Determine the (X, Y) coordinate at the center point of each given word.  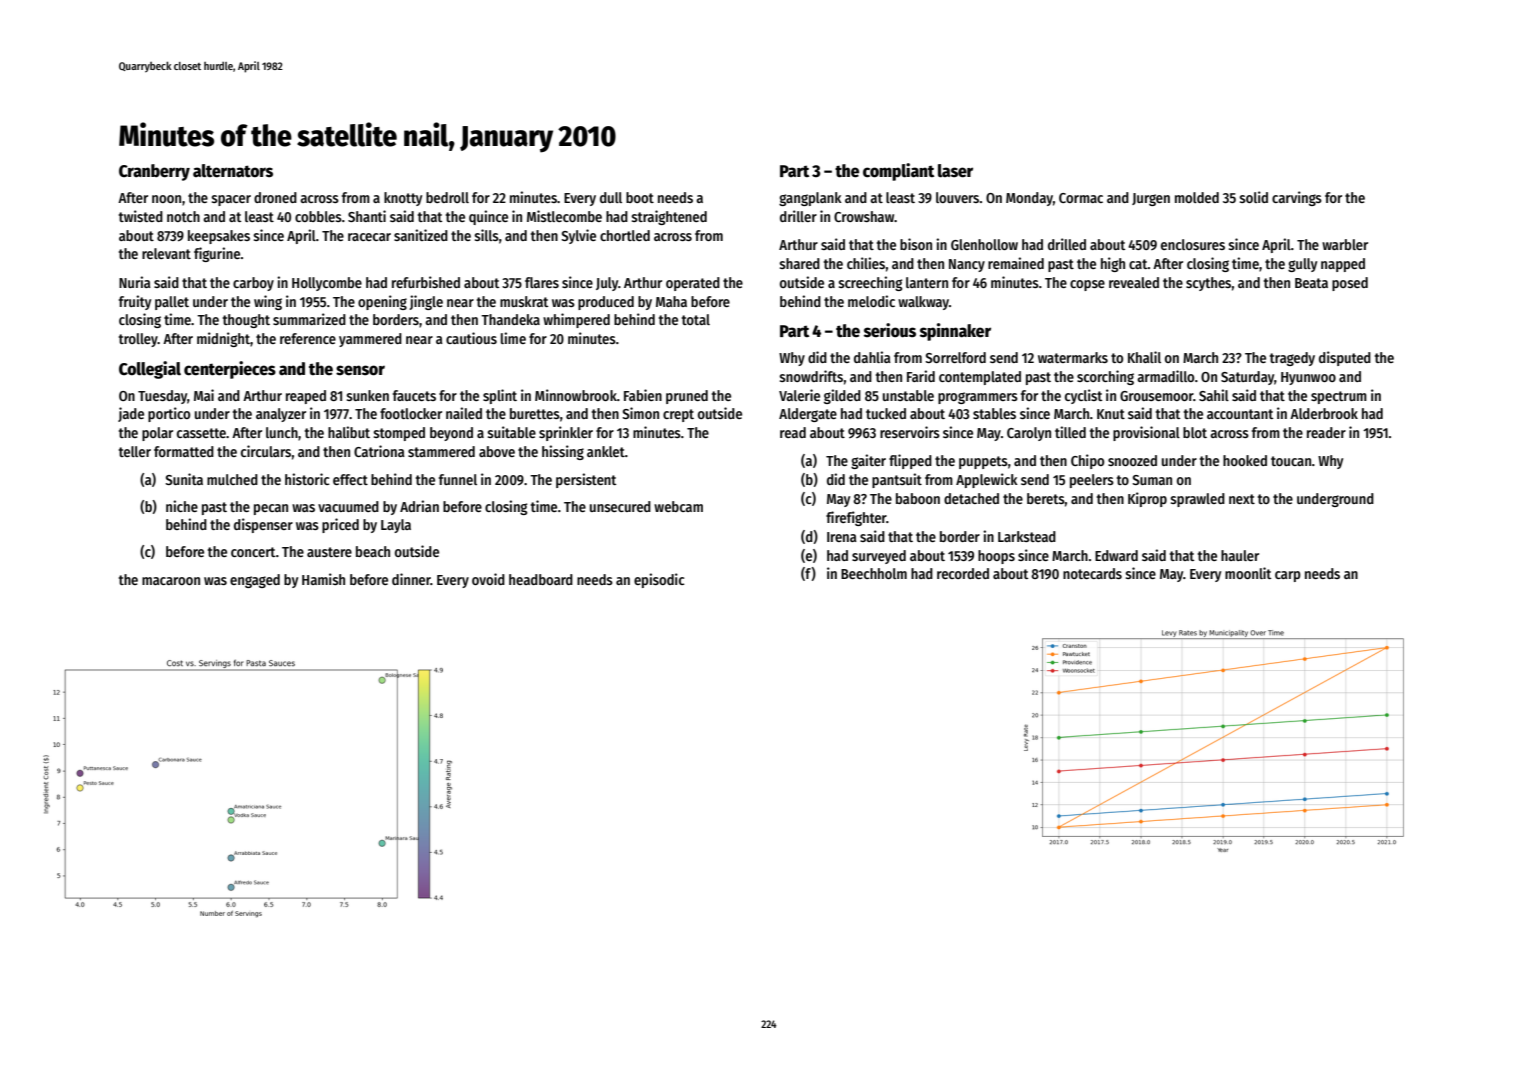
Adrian (419, 506)
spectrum (1339, 397)
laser (955, 171)
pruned (687, 397)
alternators (233, 171)
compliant (898, 172)
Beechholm (874, 573)
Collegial (150, 370)
